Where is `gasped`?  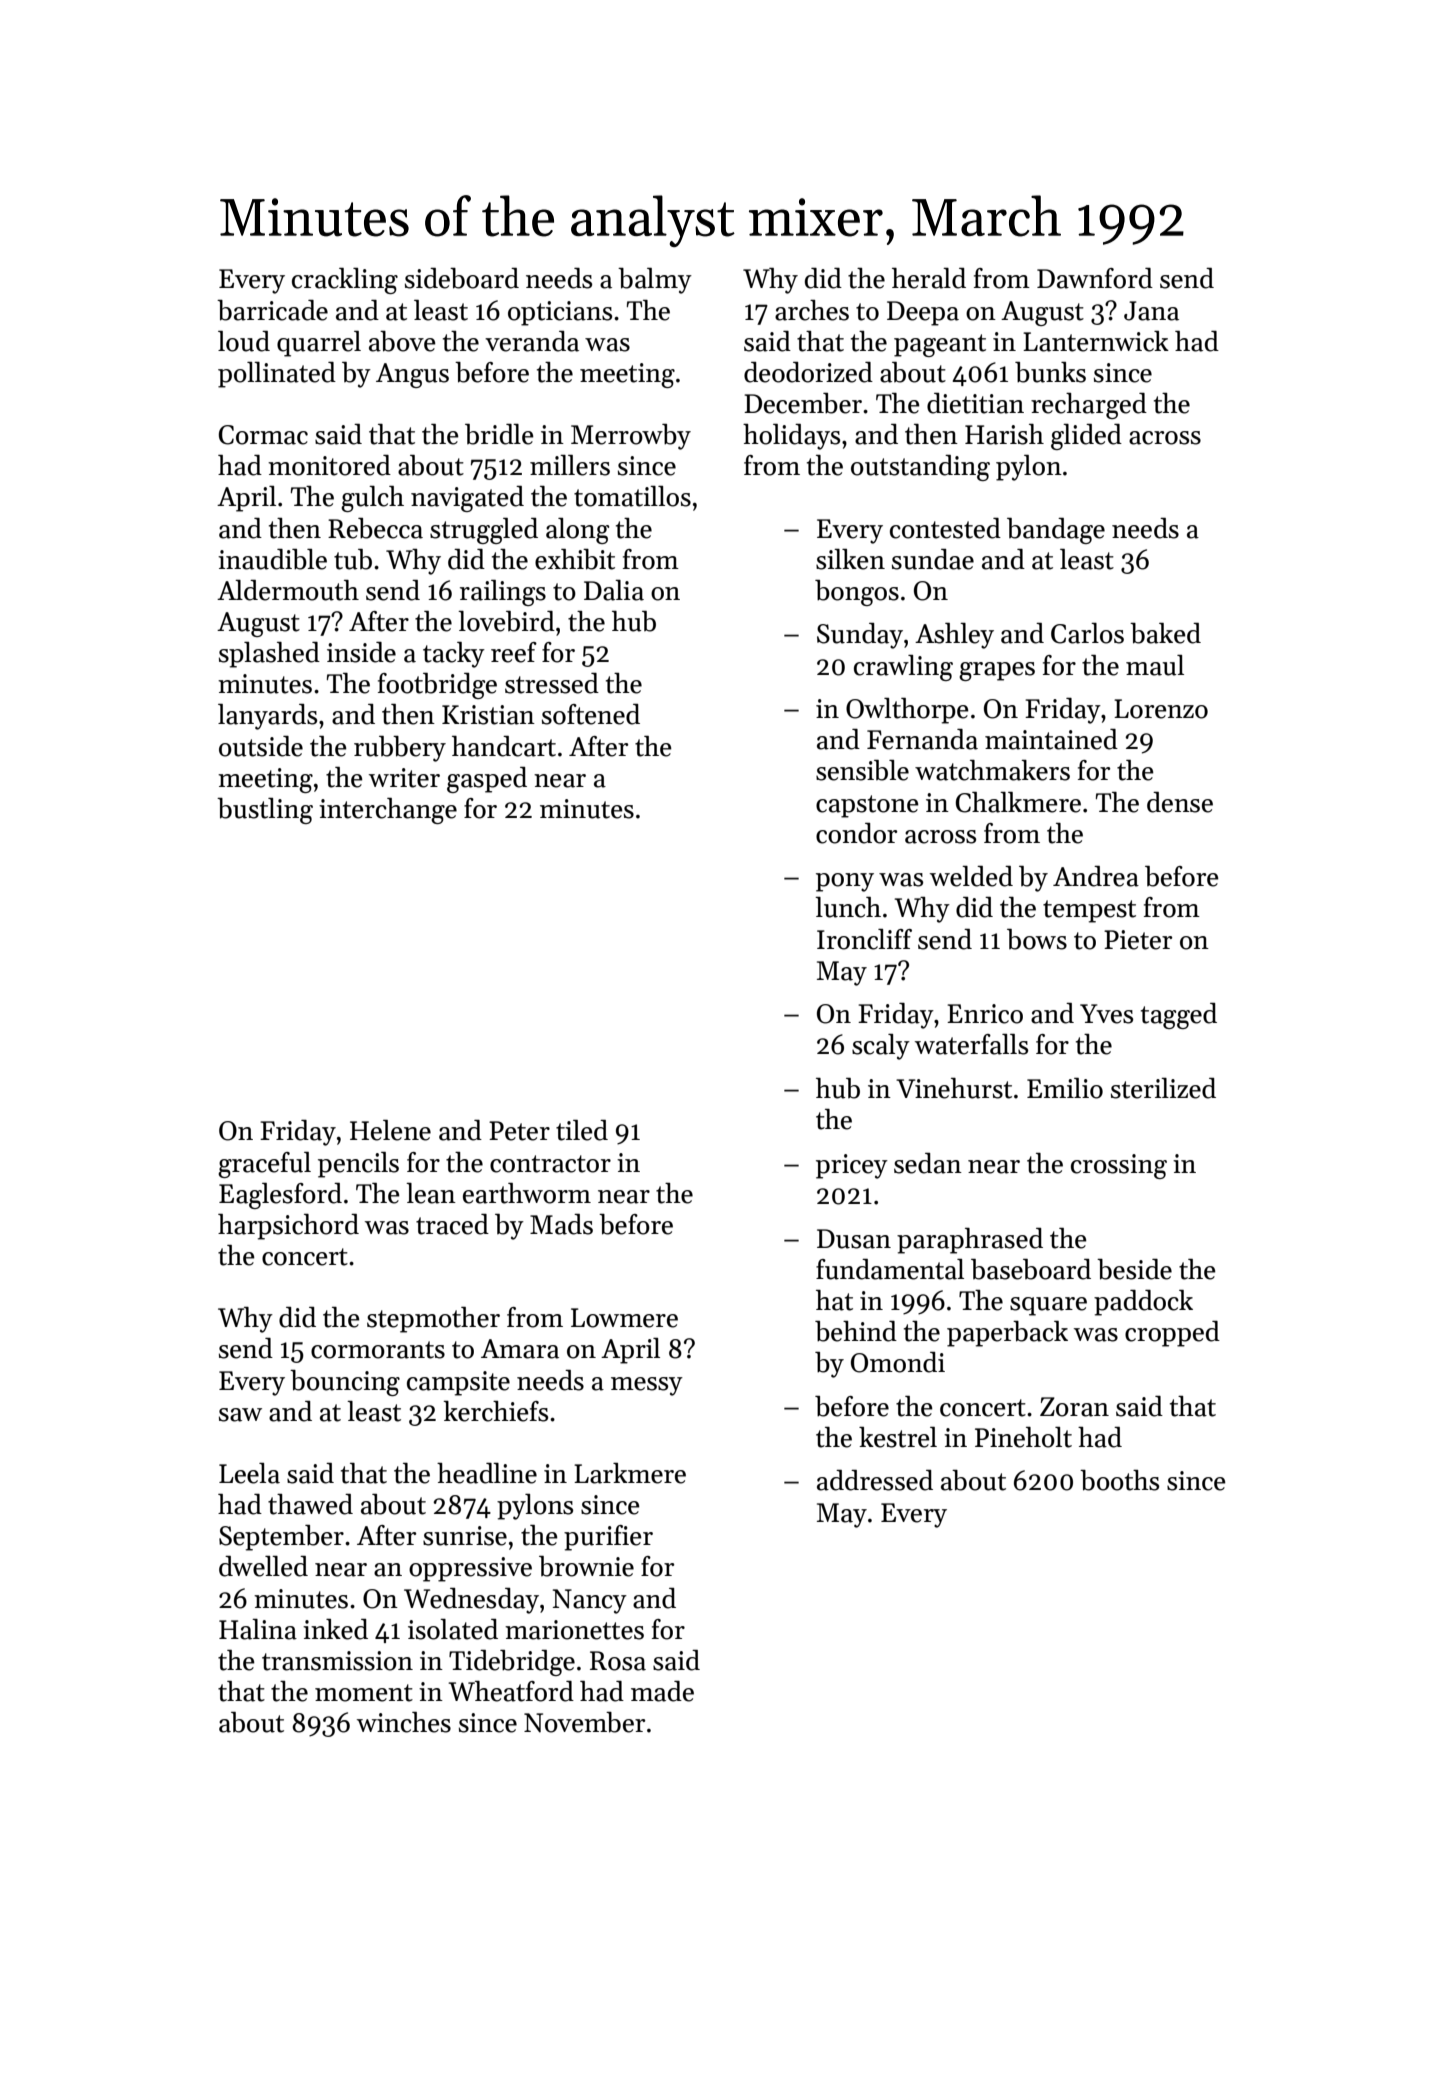
gasped is located at coordinates (487, 780).
